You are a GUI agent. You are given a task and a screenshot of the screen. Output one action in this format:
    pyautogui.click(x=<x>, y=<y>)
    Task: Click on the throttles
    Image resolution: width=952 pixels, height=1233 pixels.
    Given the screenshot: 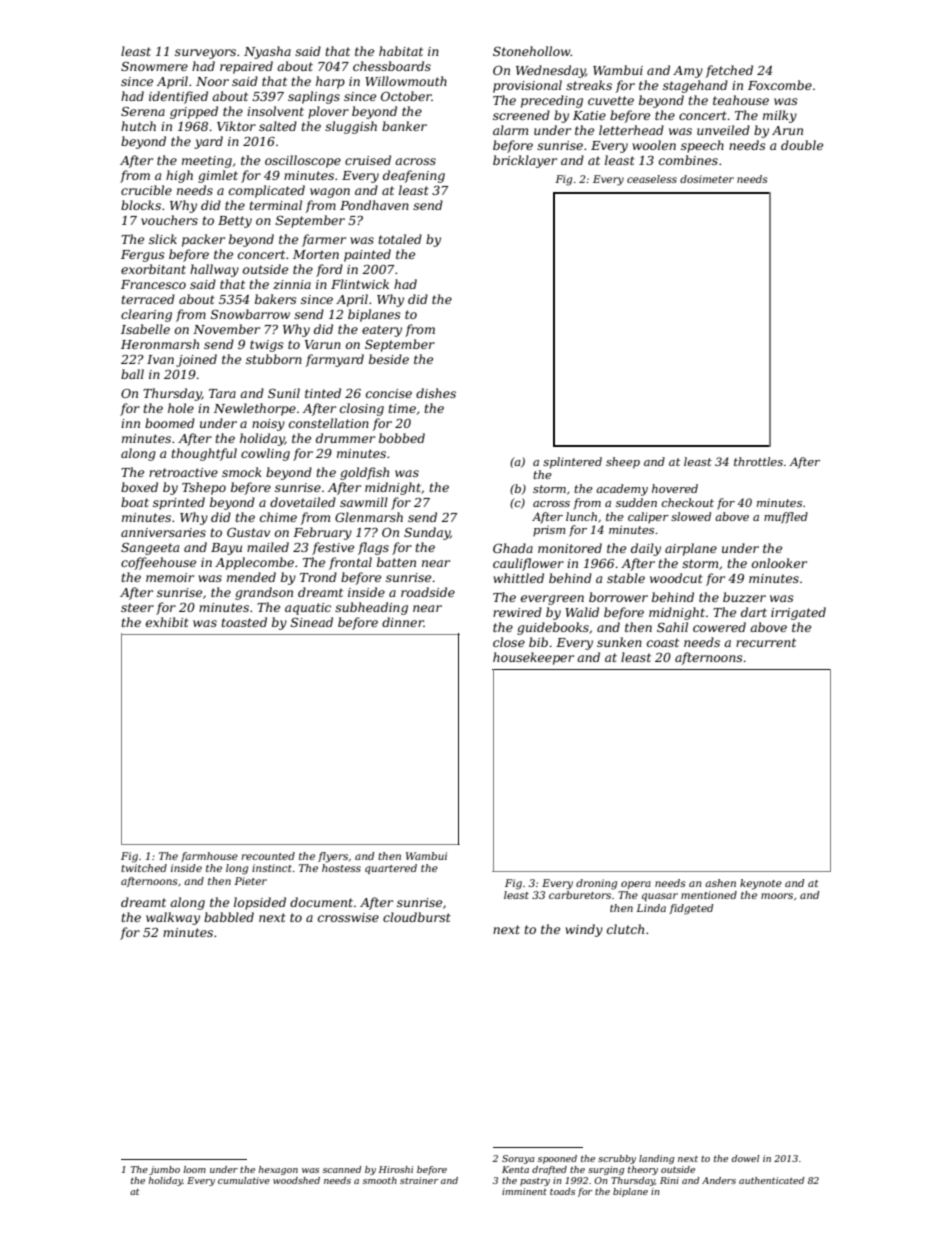 What is the action you would take?
    pyautogui.click(x=758, y=461)
